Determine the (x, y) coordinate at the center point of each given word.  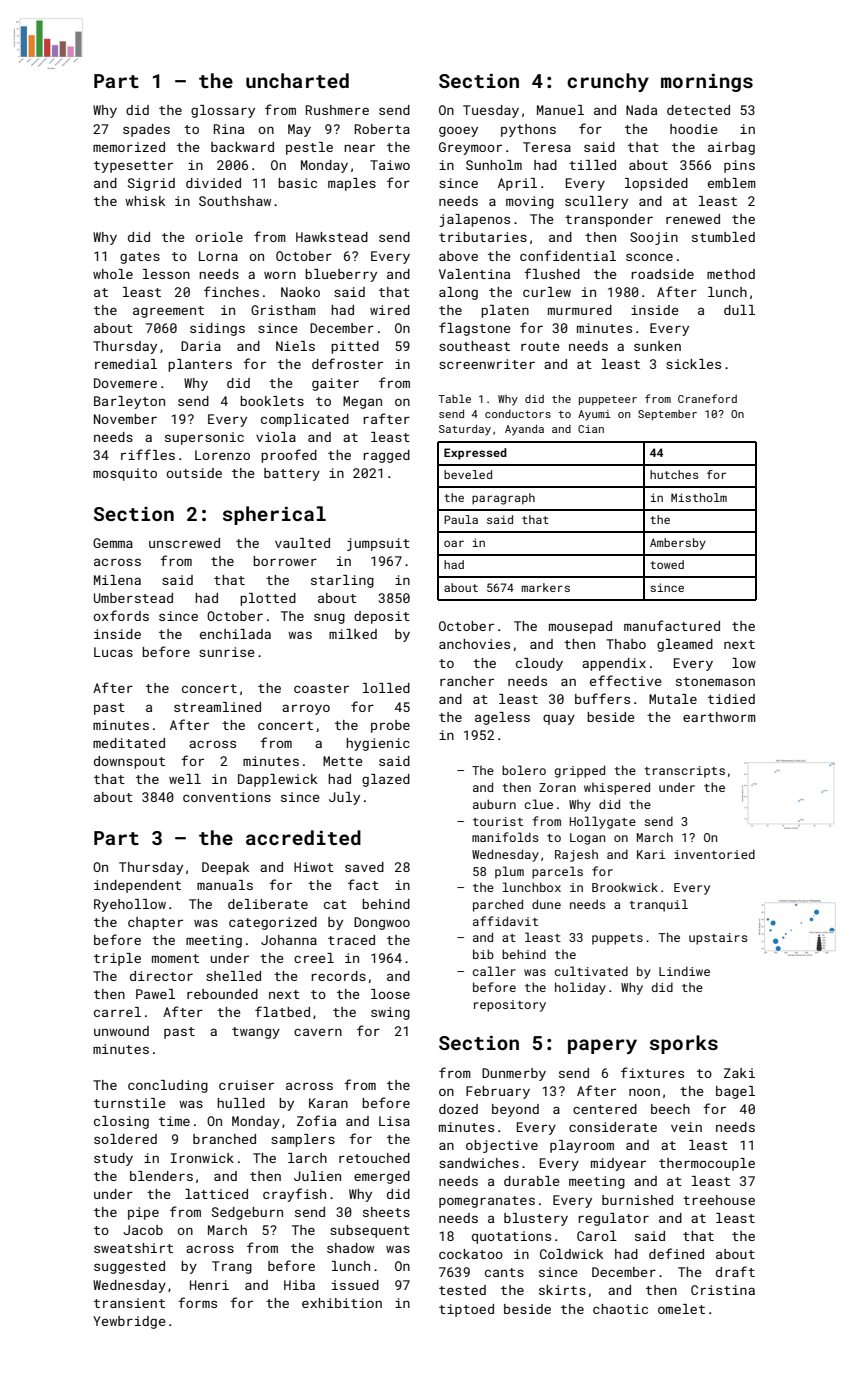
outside (194, 473)
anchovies (474, 644)
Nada (641, 110)
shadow (350, 1248)
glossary (223, 111)
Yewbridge (129, 1322)
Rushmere (337, 110)
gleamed (685, 645)
